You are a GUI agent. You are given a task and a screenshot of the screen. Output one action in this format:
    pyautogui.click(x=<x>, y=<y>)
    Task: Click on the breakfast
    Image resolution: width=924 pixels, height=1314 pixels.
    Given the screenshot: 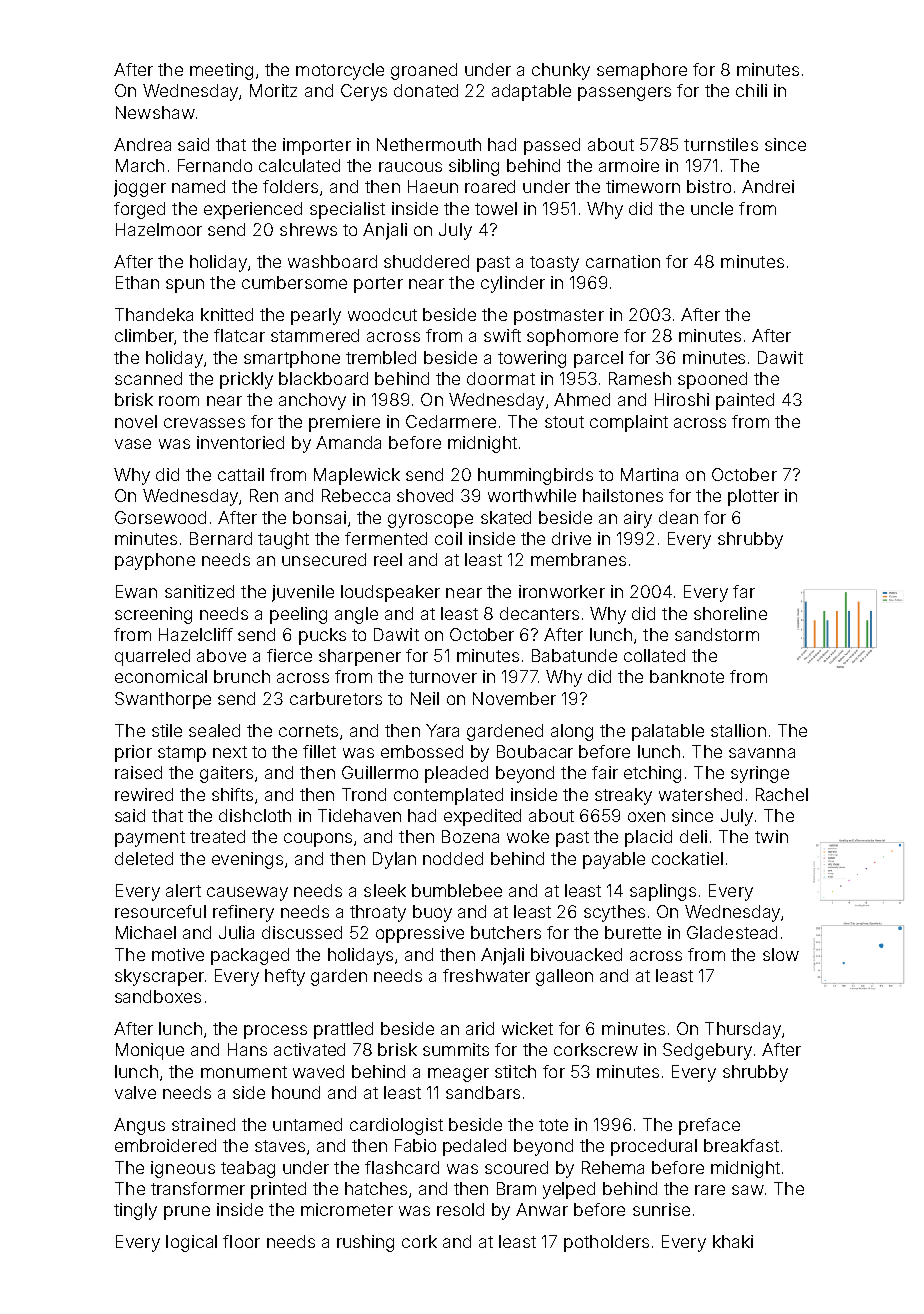 What is the action you would take?
    pyautogui.click(x=741, y=1145)
